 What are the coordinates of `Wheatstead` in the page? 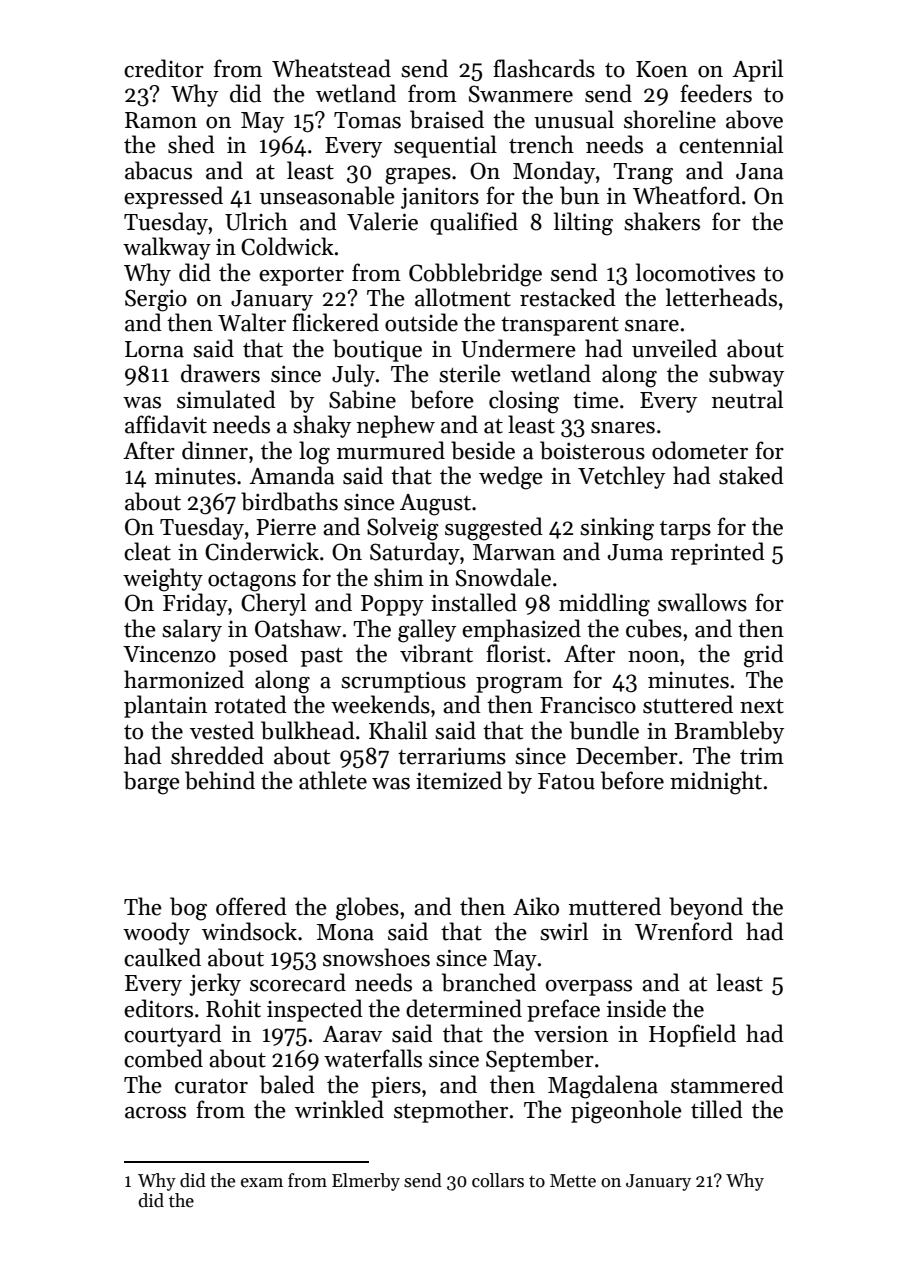 It's located at (331, 68).
